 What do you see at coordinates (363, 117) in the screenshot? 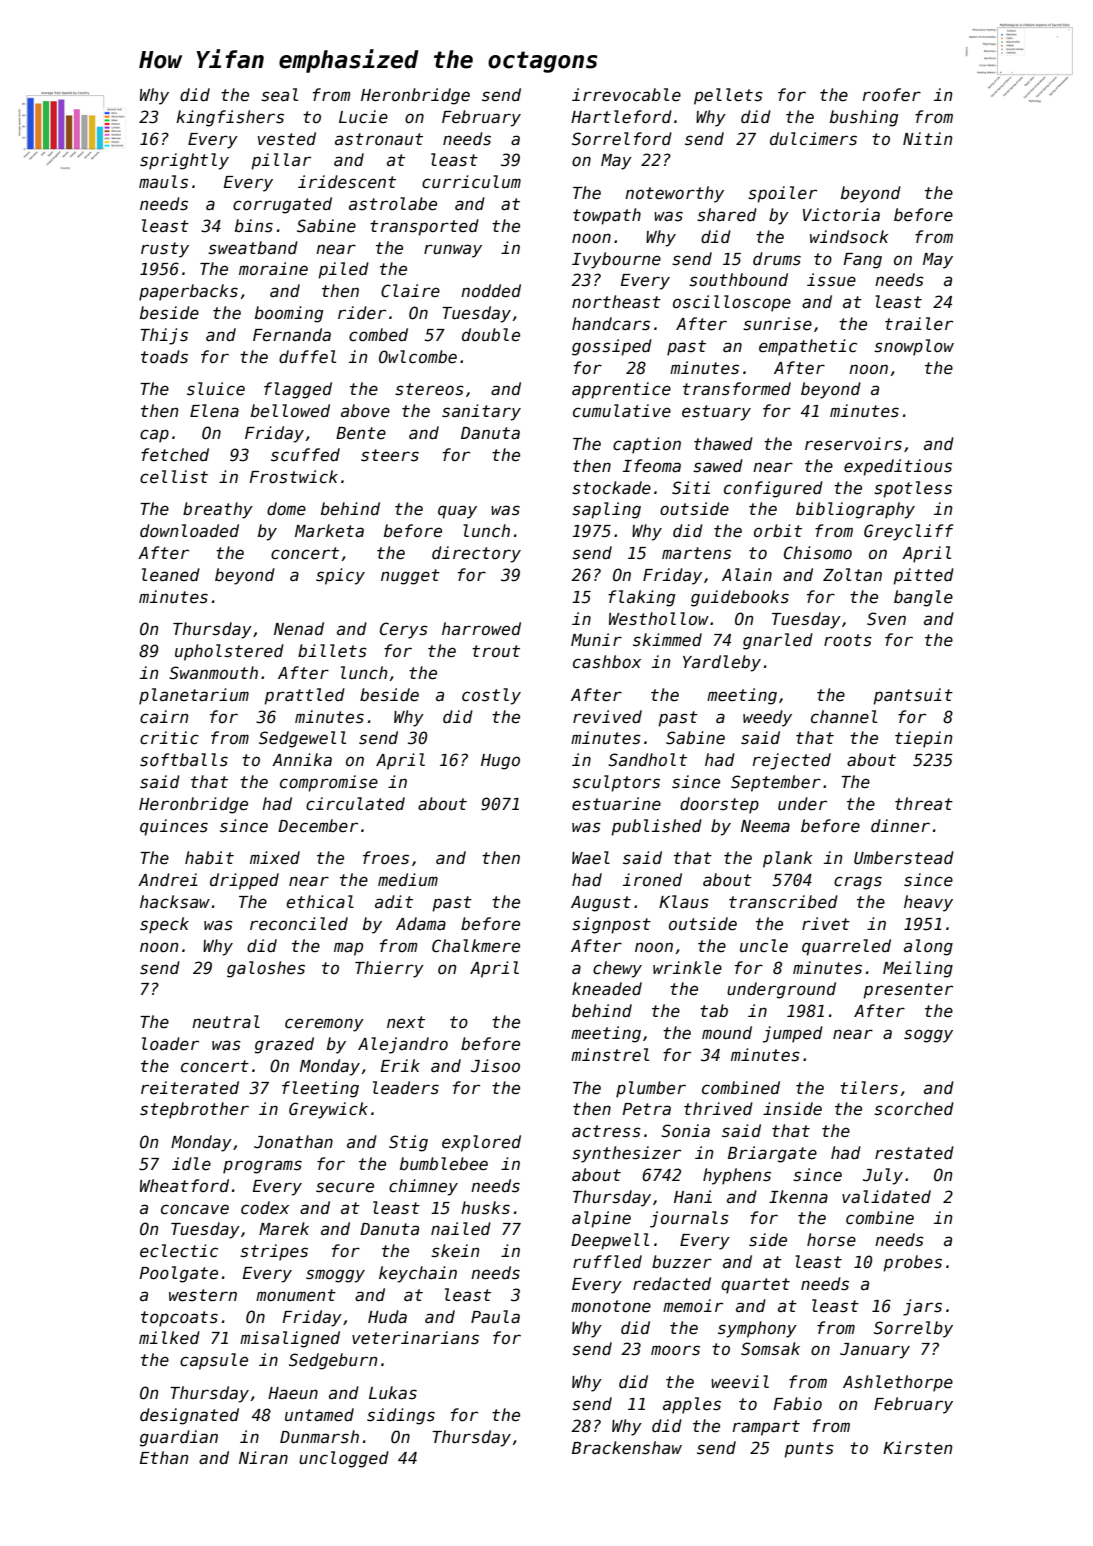
I see `Lucie` at bounding box center [363, 117].
